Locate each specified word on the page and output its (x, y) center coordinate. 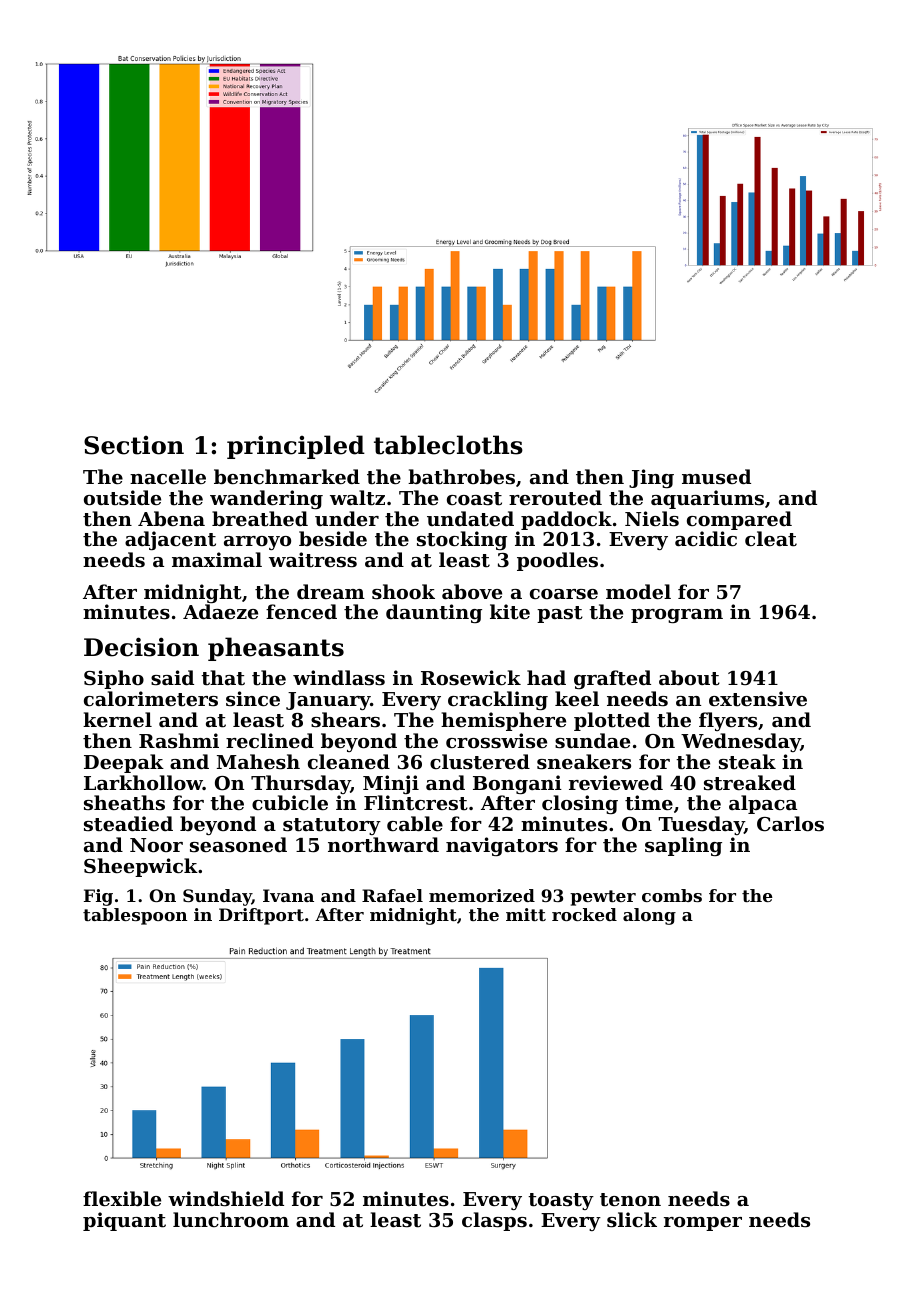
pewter (603, 898)
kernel (117, 719)
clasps (494, 1221)
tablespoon (135, 916)
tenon (630, 1199)
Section (134, 445)
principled (296, 447)
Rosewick (471, 677)
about (689, 677)
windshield (226, 1198)
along (649, 916)
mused (716, 477)
